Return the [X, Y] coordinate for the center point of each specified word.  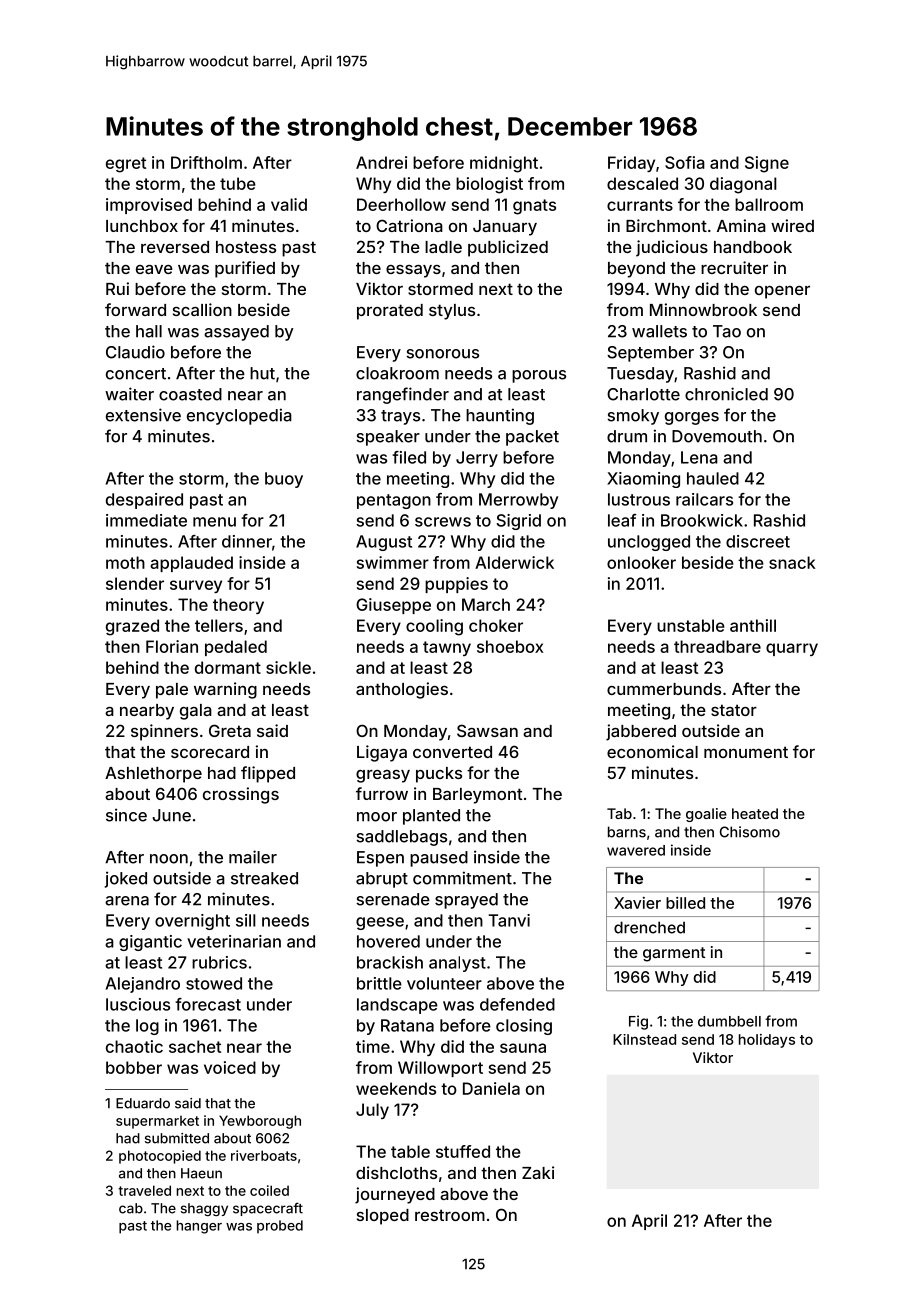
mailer [253, 857]
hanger [199, 1227]
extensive [143, 415]
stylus [452, 312]
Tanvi [509, 920]
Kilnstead [644, 1039]
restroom [450, 1215]
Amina [741, 225]
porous [539, 376]
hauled [713, 478]
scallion [202, 309]
